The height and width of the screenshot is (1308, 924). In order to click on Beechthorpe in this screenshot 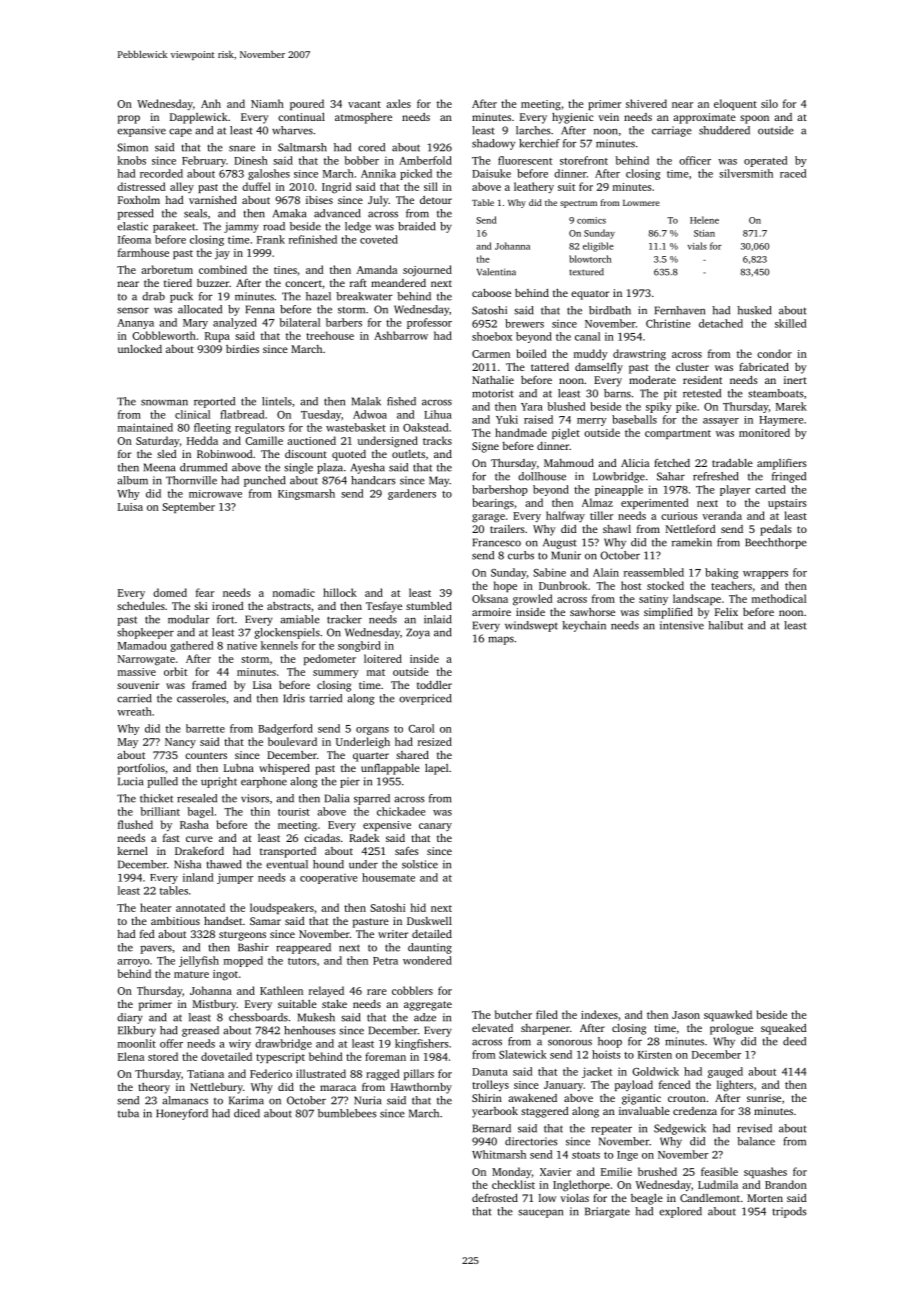, I will do `click(776, 543)`.
